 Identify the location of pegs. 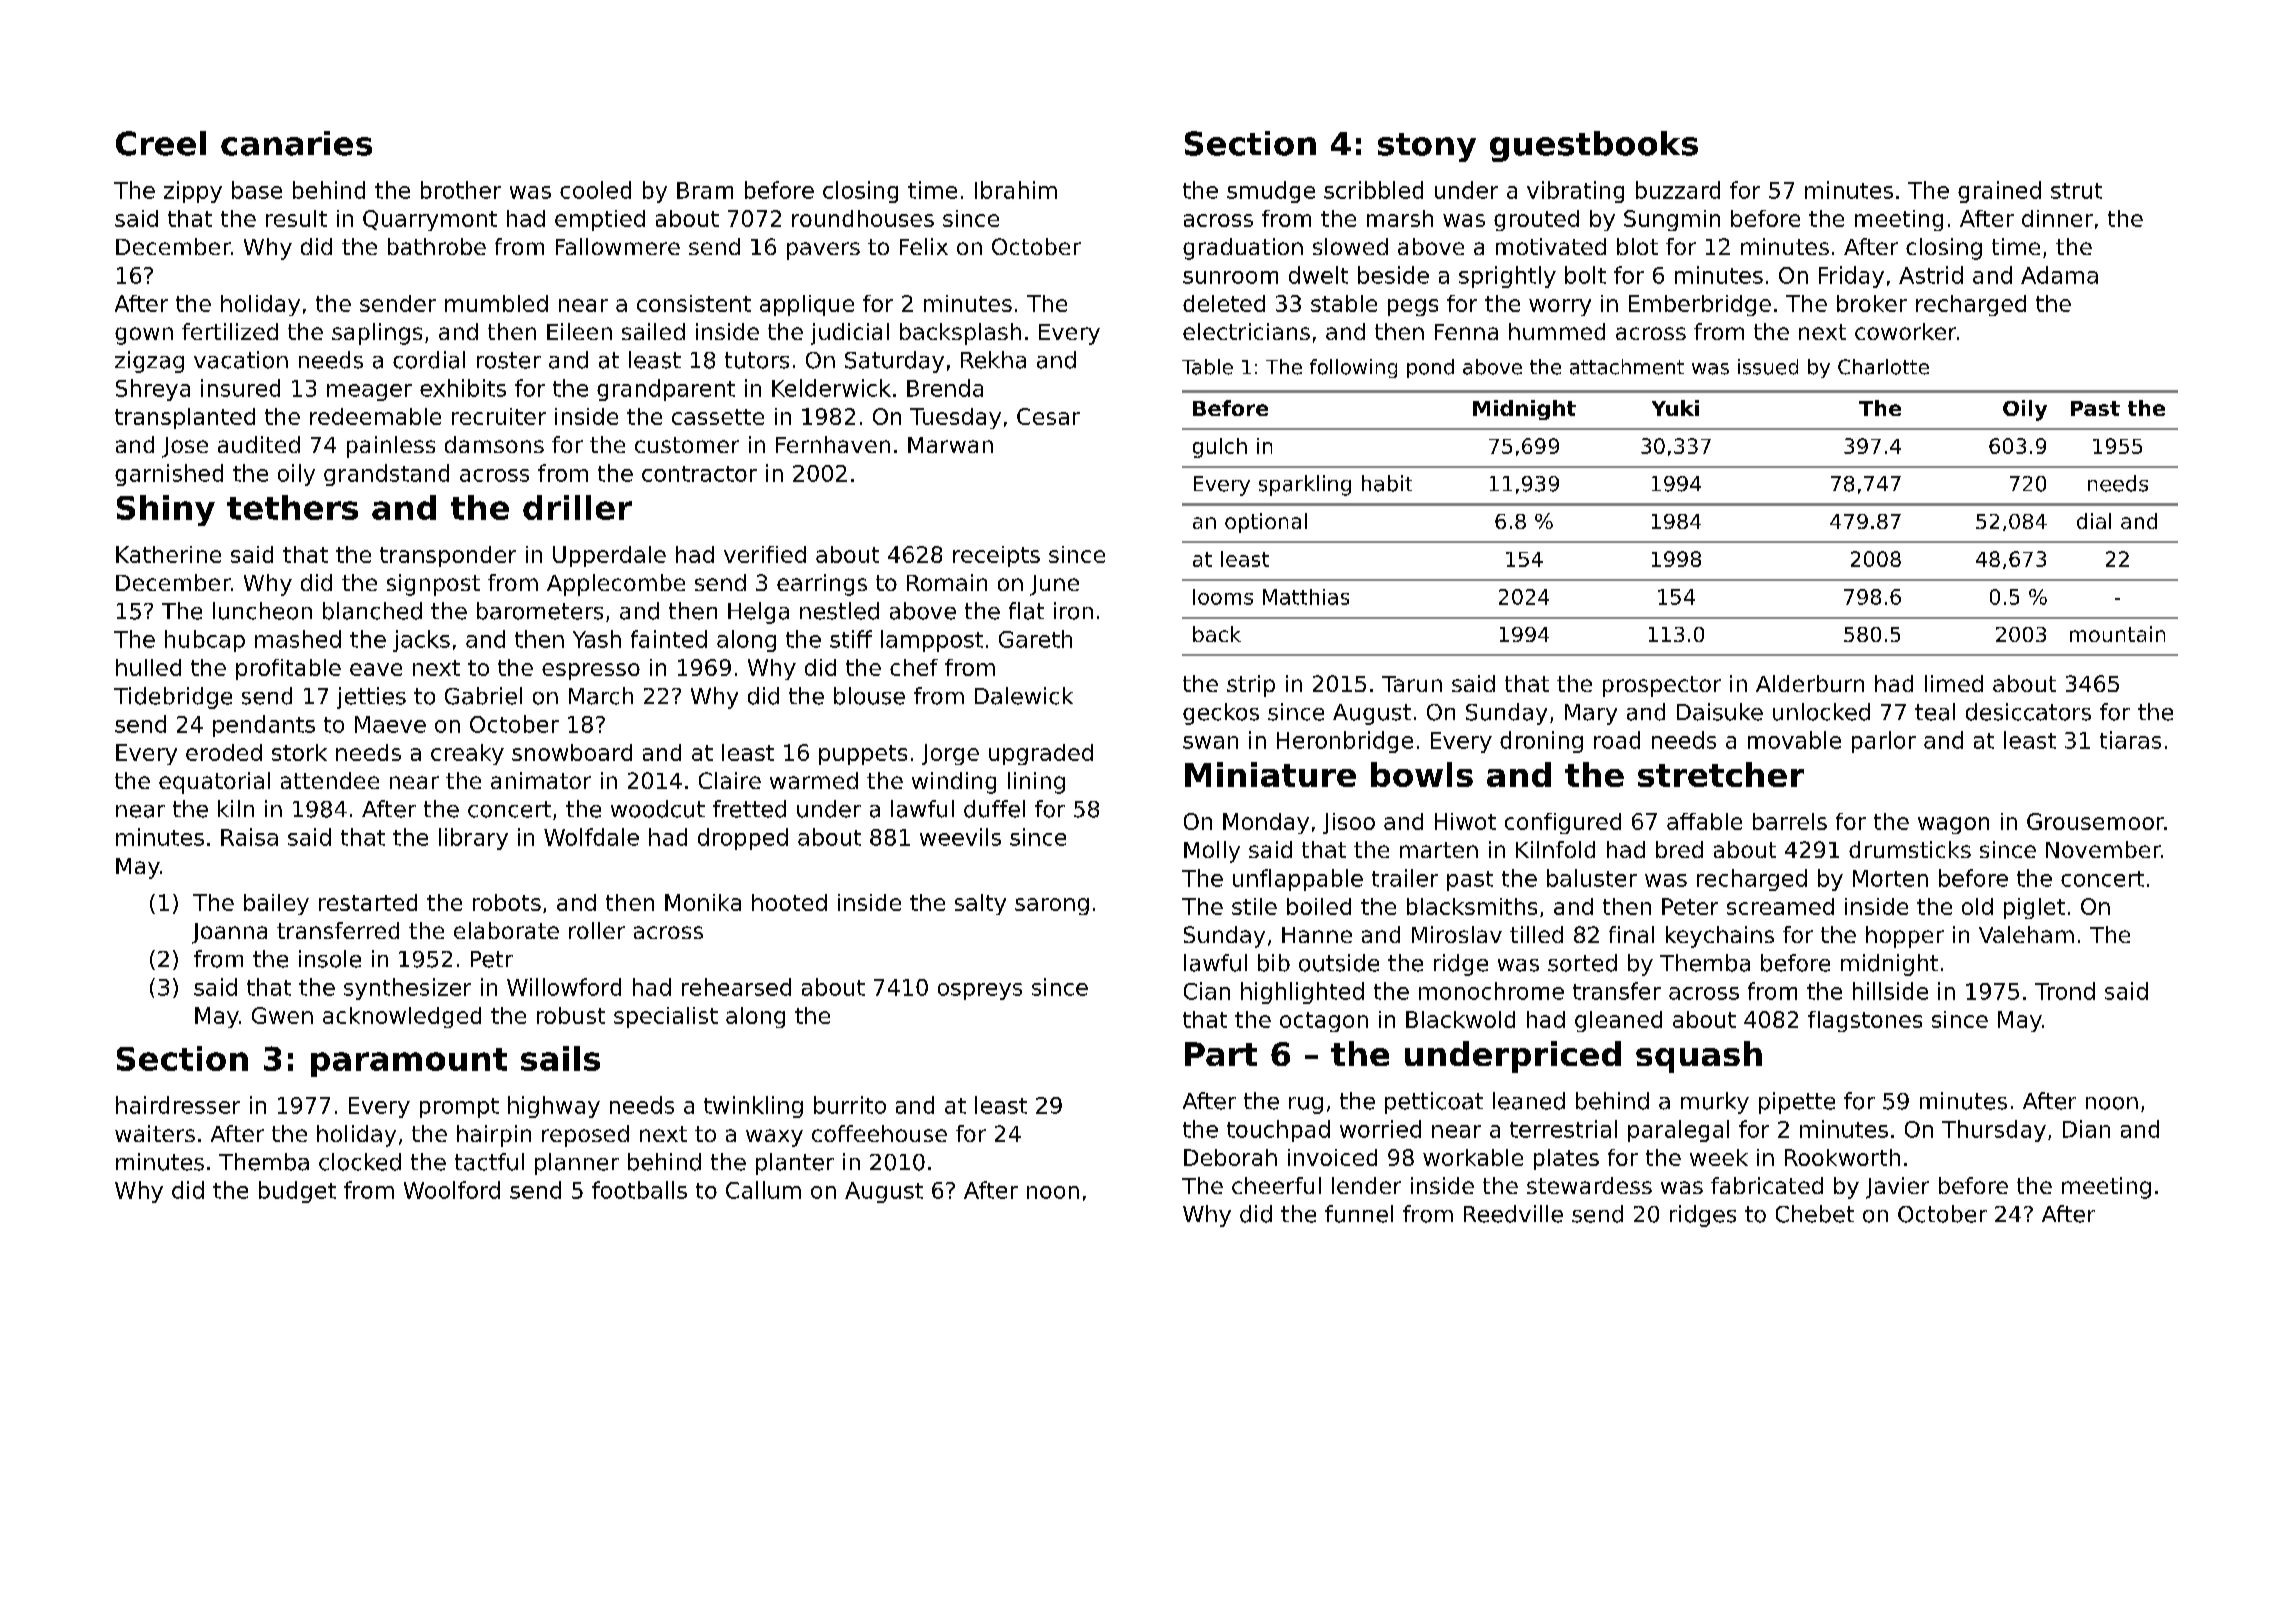
(1413, 307).
